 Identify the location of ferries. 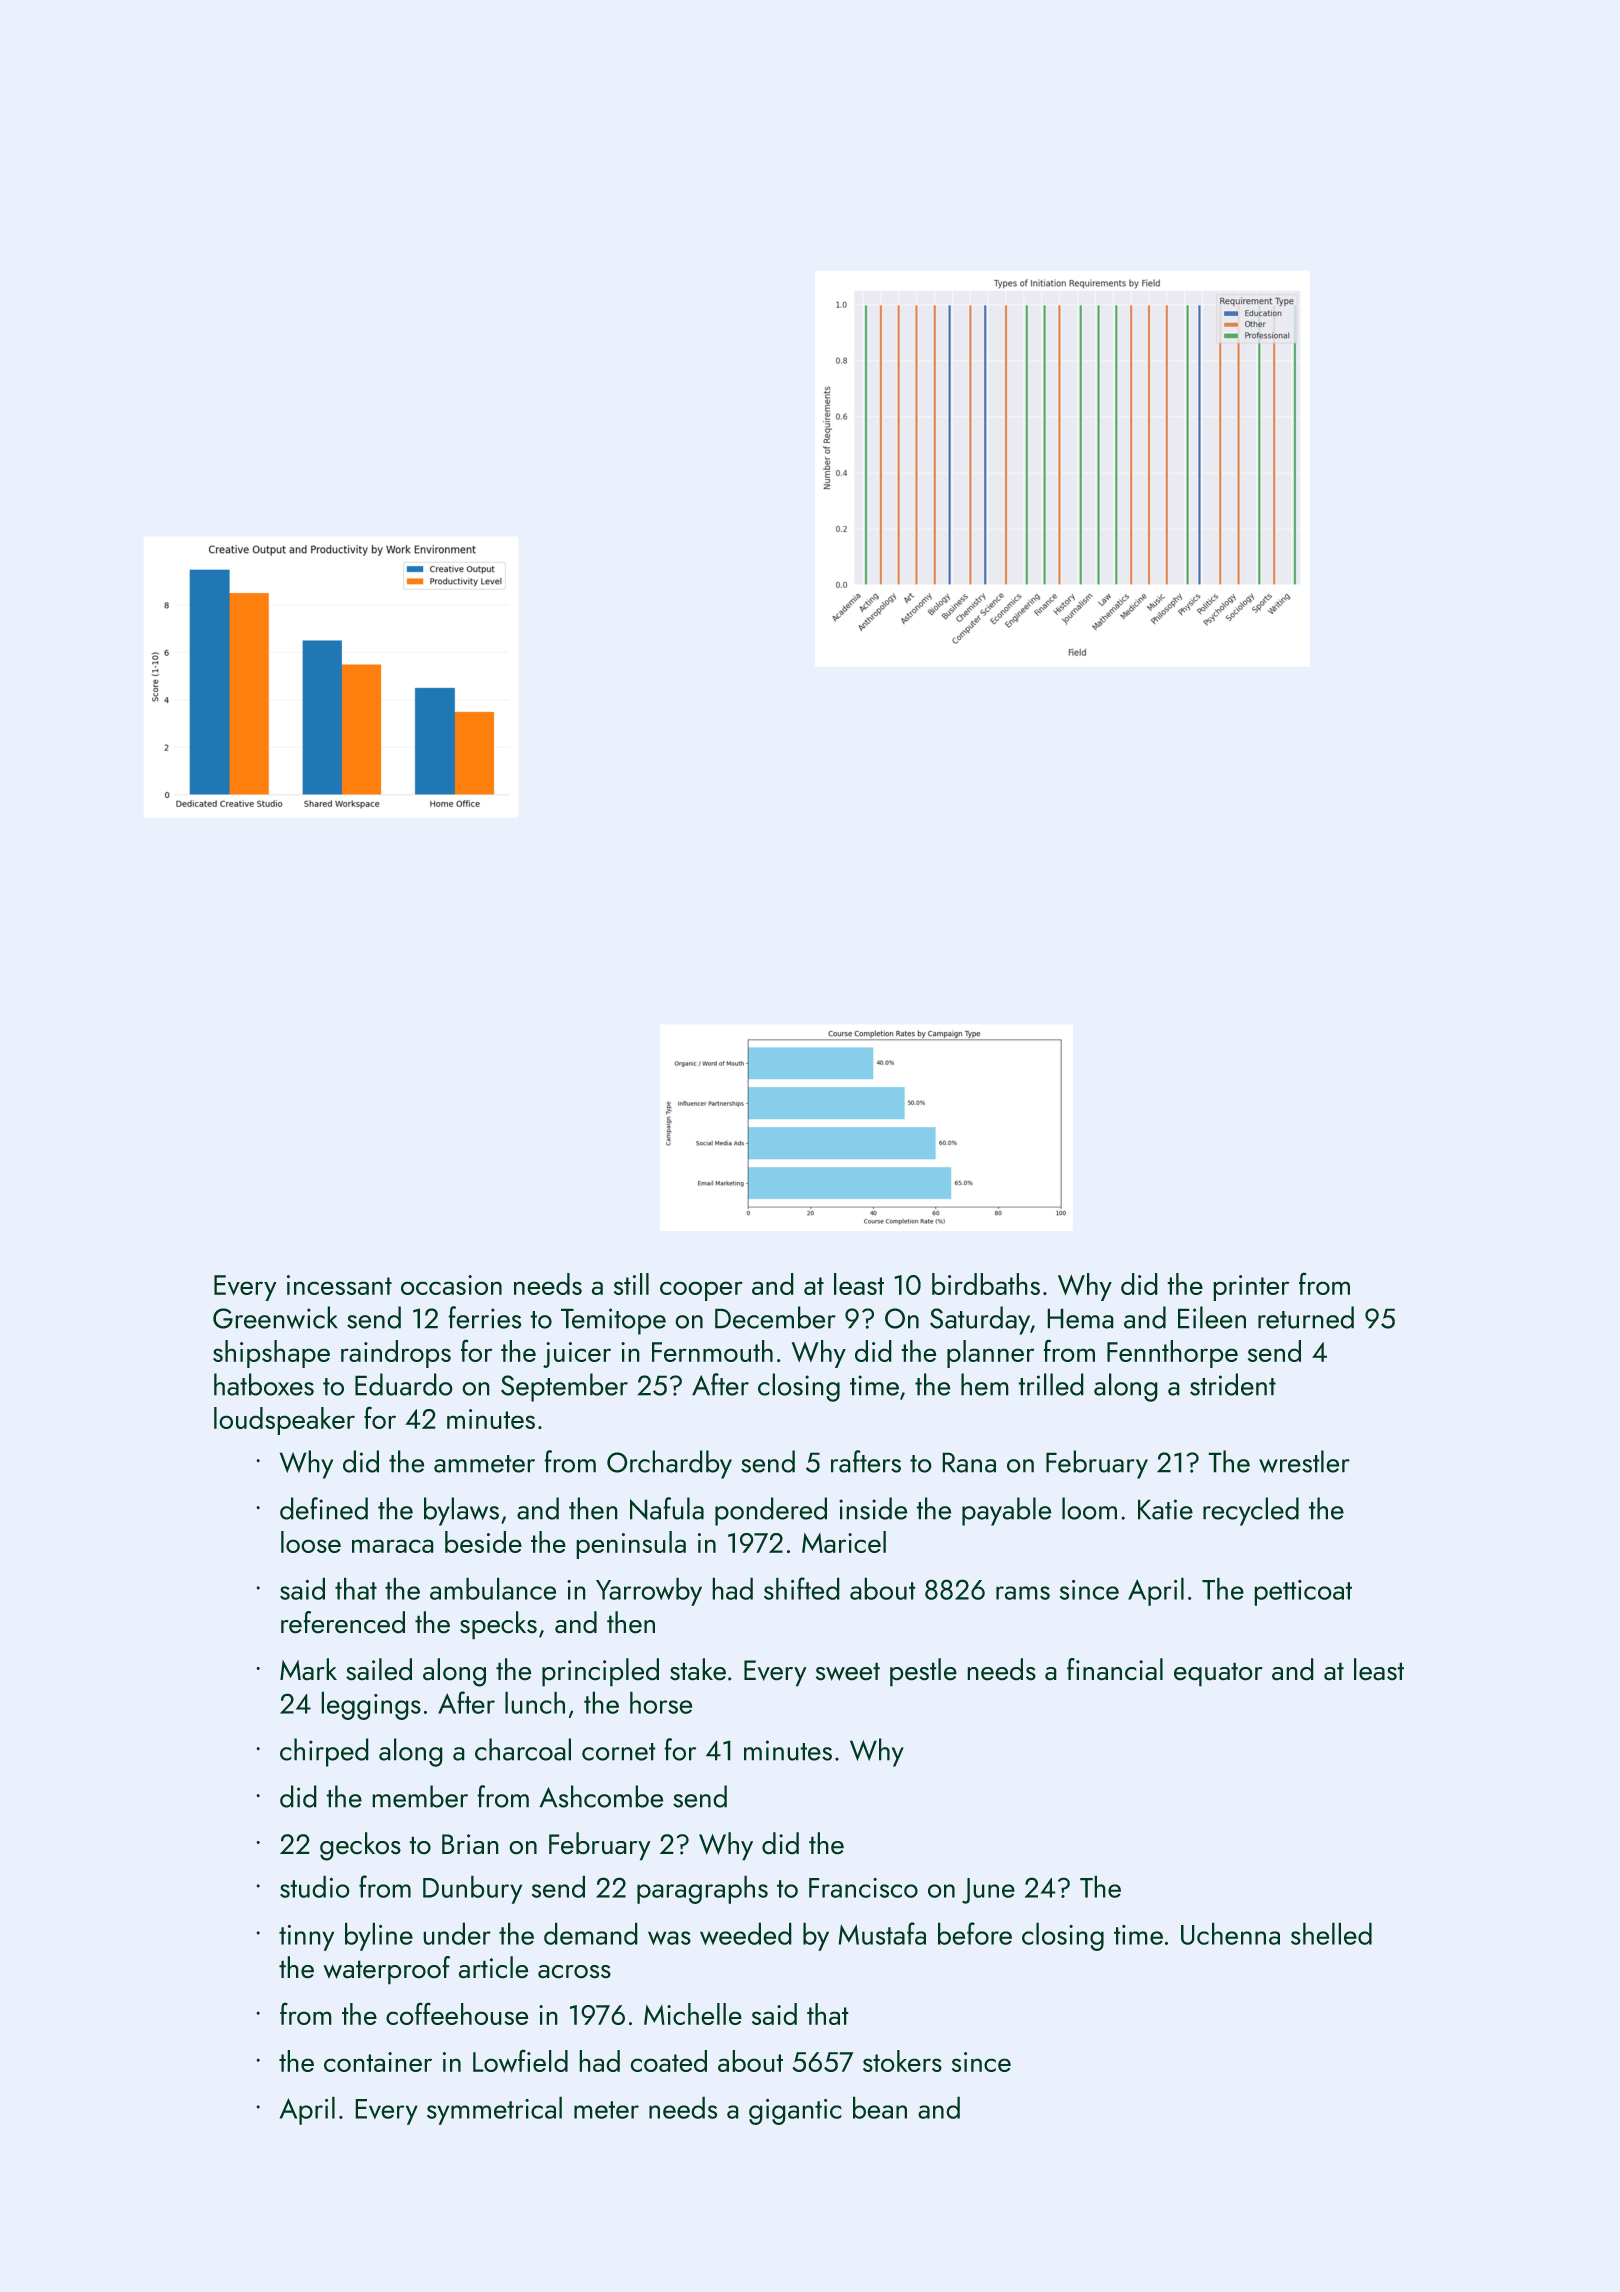
(485, 1317).
